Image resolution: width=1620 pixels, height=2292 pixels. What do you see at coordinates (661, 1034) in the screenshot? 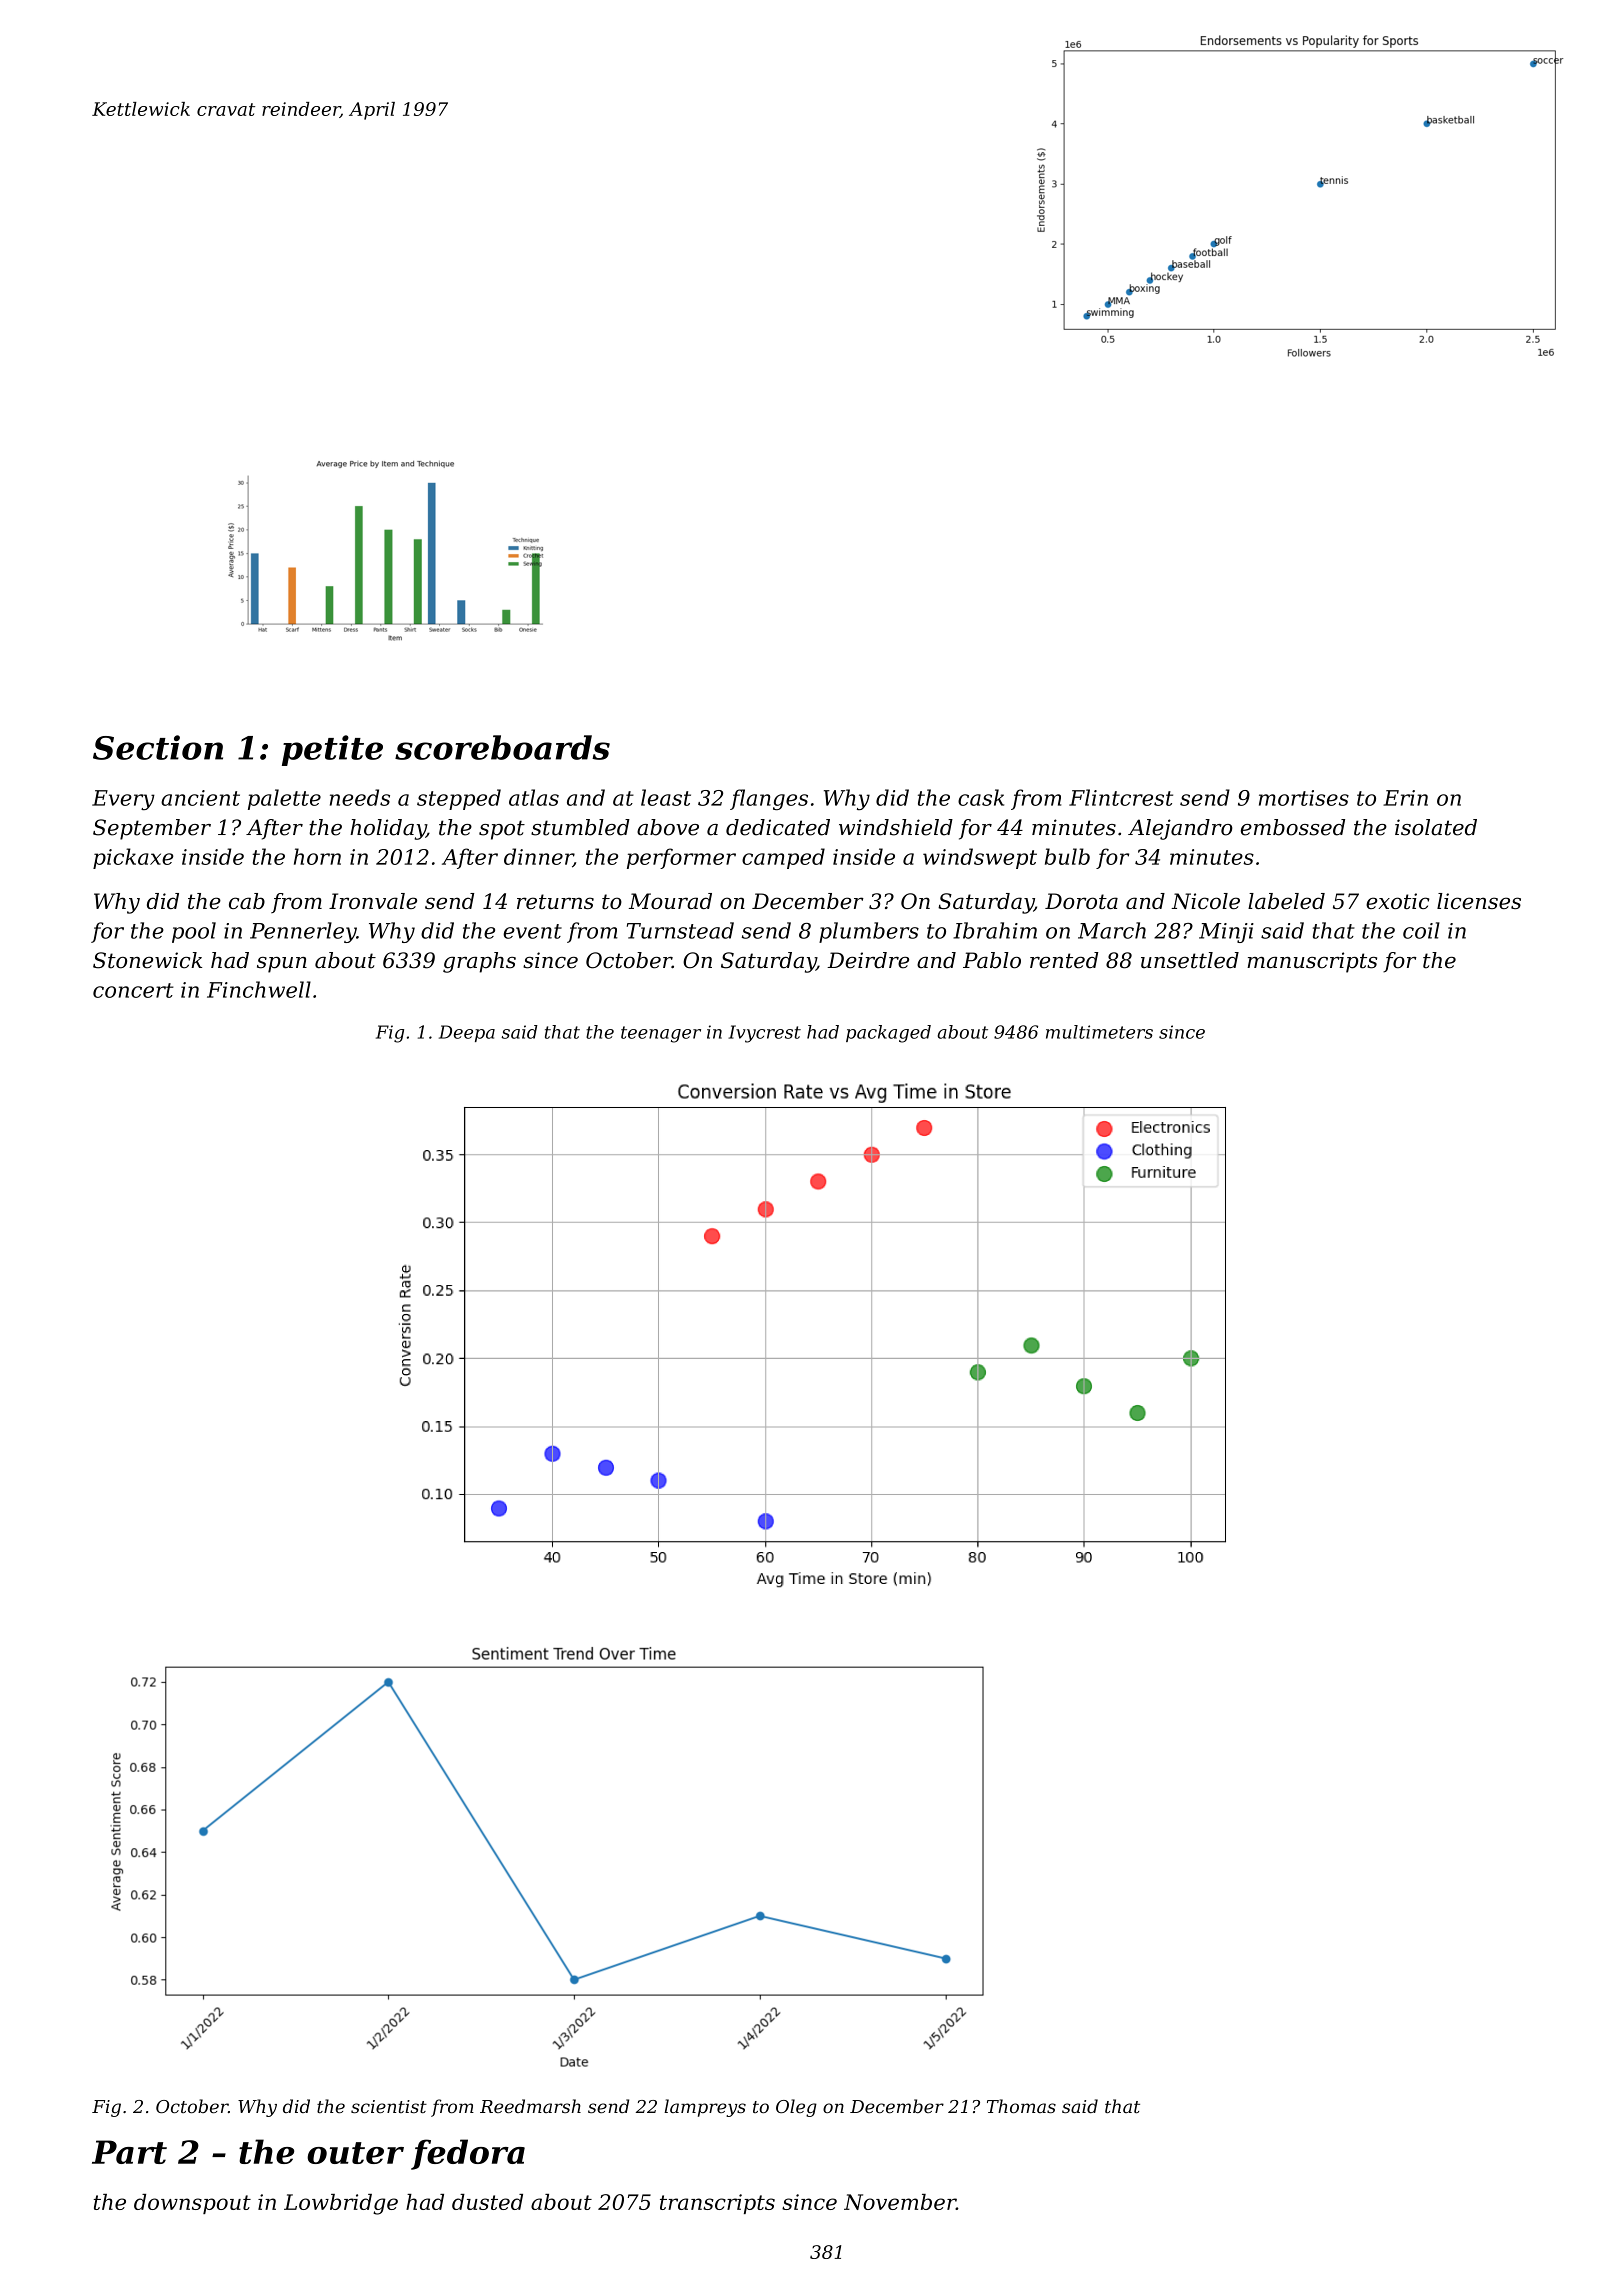
I see `teenager` at bounding box center [661, 1034].
